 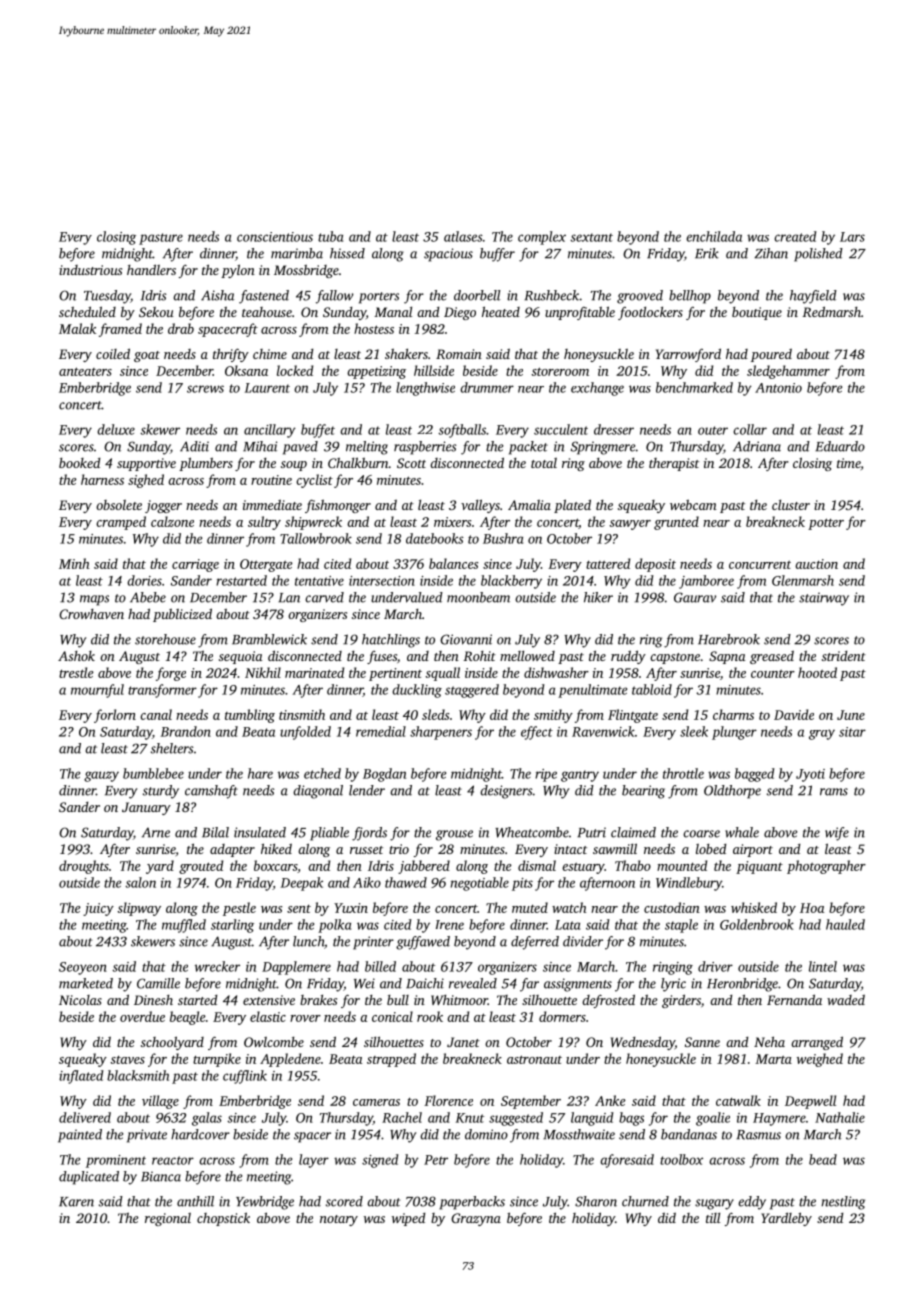 What do you see at coordinates (313, 523) in the page?
I see `shipwreck` at bounding box center [313, 523].
